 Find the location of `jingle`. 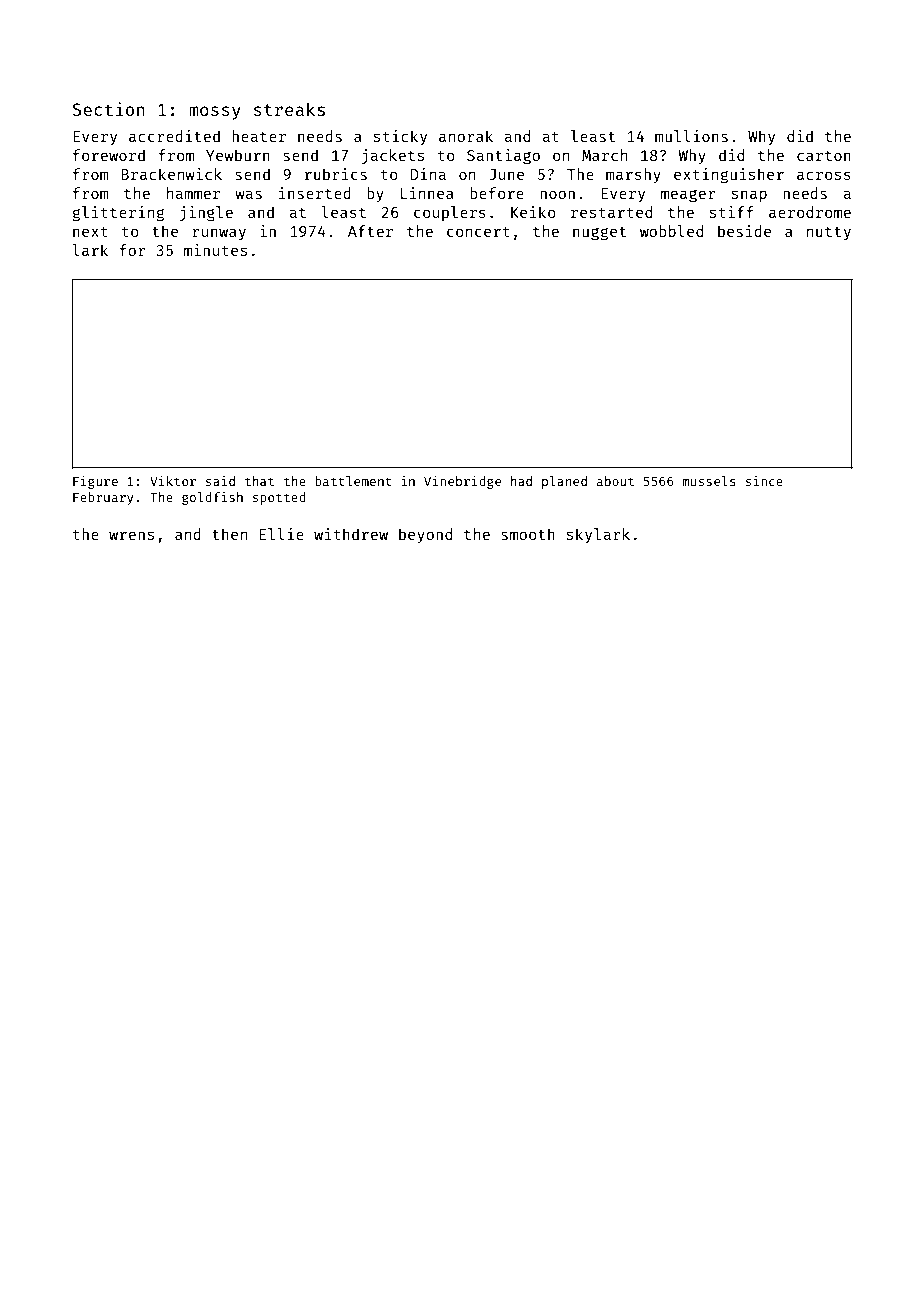

jingle is located at coordinates (206, 214).
